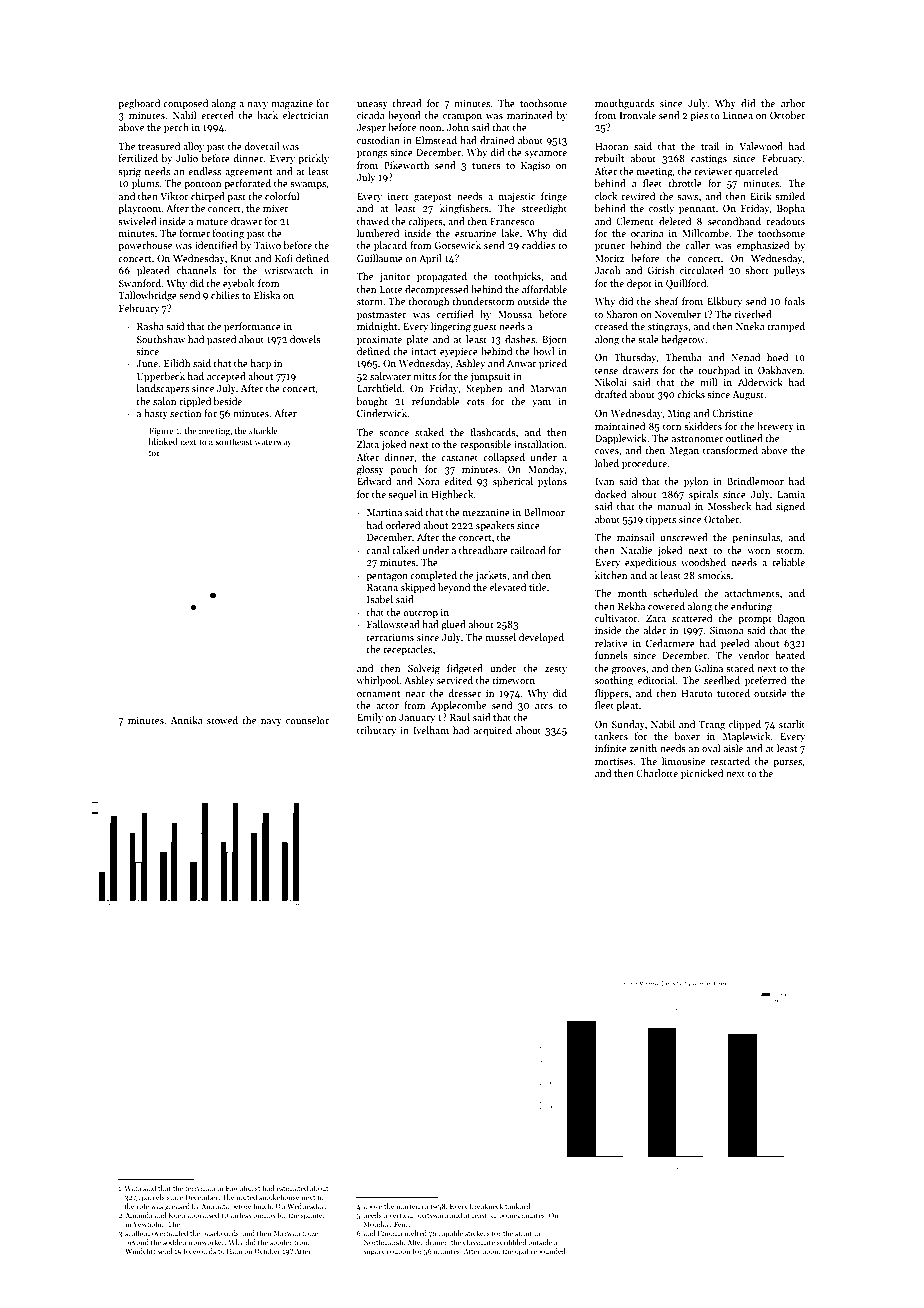 This image has height=1308, width=924. I want to click on hedgerow, so click(683, 340).
